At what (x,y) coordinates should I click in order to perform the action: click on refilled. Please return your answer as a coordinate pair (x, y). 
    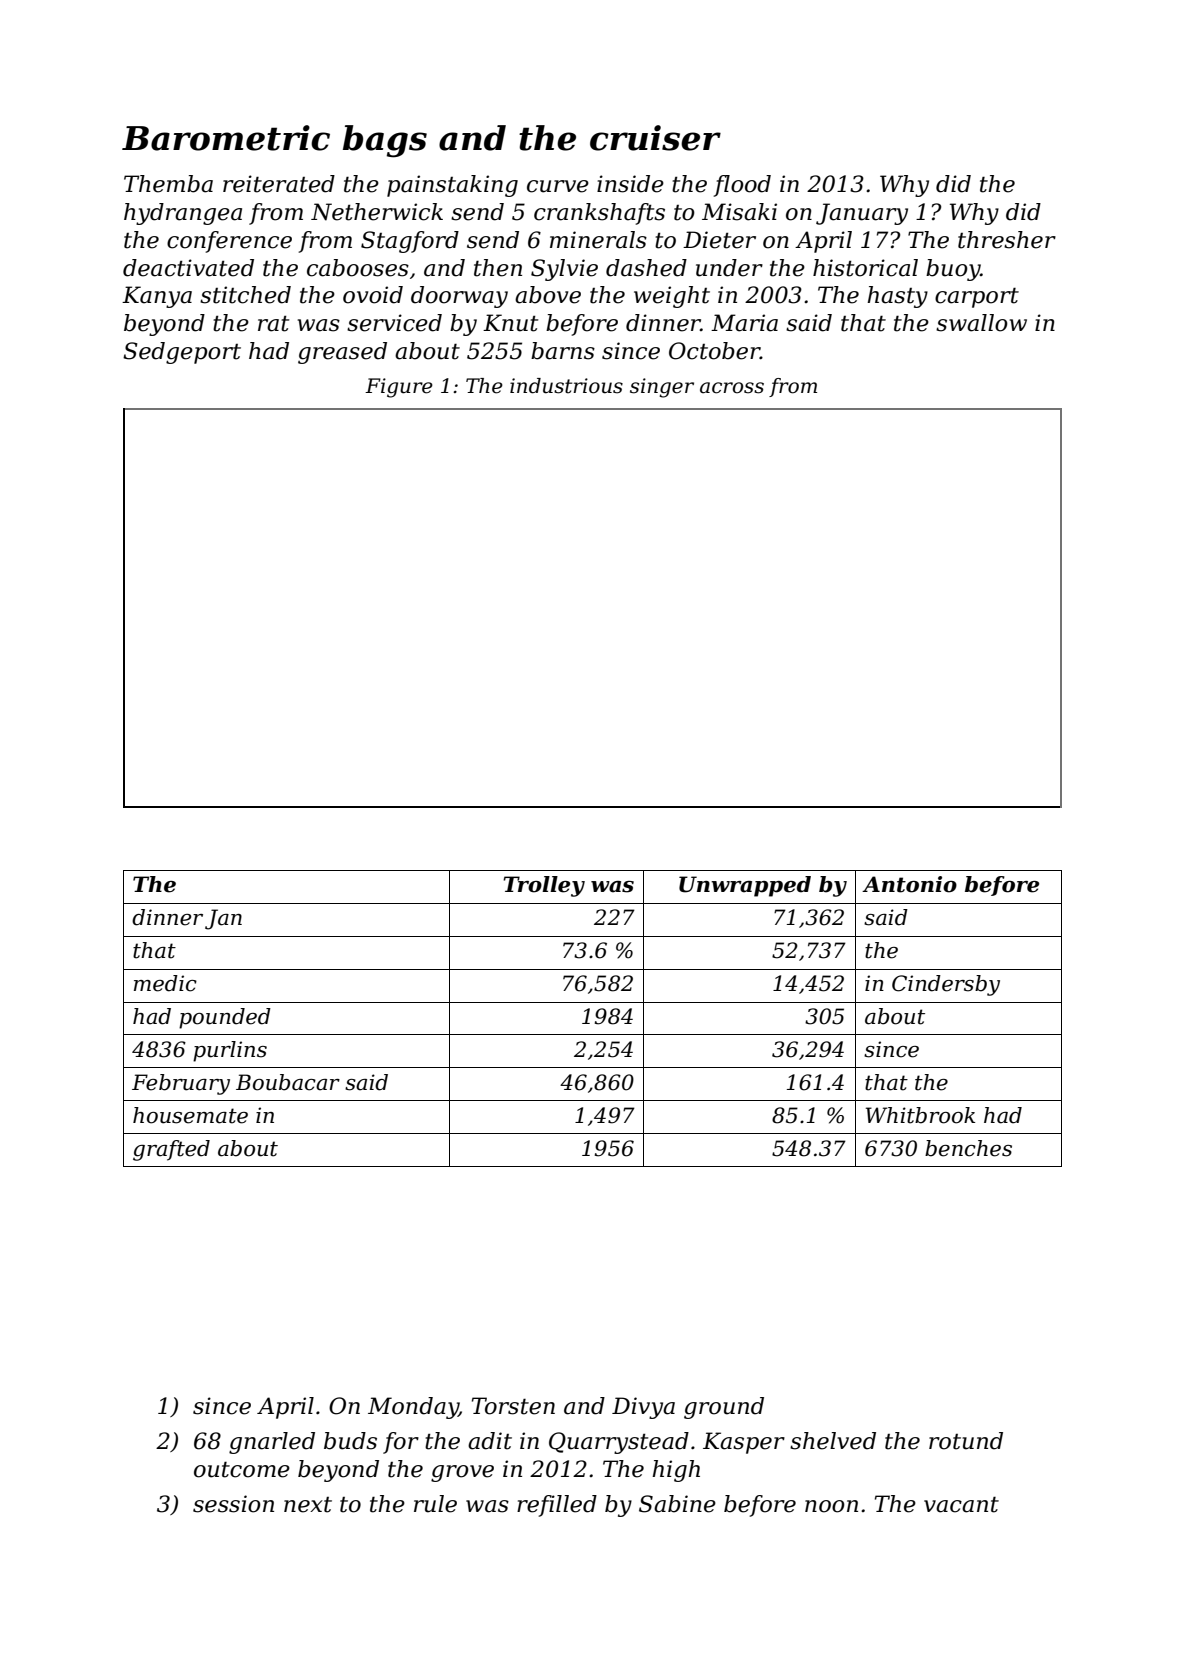
    Looking at the image, I should click on (557, 1506).
